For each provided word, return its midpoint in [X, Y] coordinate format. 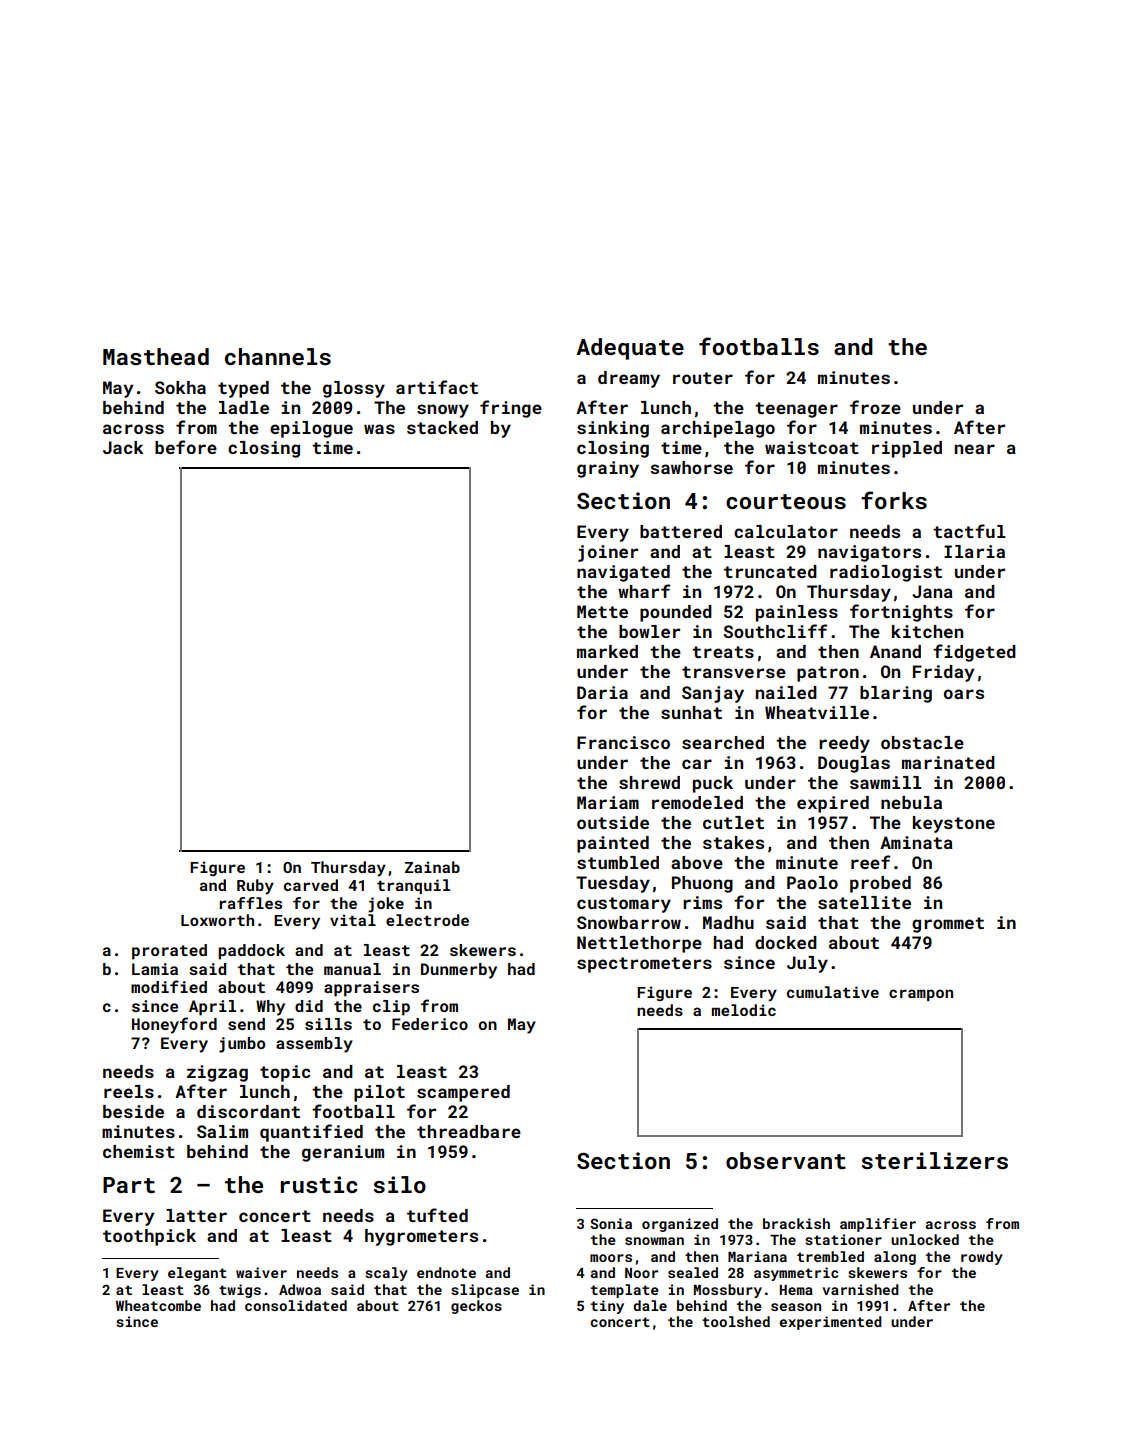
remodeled [697, 802]
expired [833, 804]
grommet [948, 925]
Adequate [630, 349]
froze [875, 407]
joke [386, 905]
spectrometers [644, 965]
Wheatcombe [158, 1305]
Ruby [255, 887]
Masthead [156, 356]
